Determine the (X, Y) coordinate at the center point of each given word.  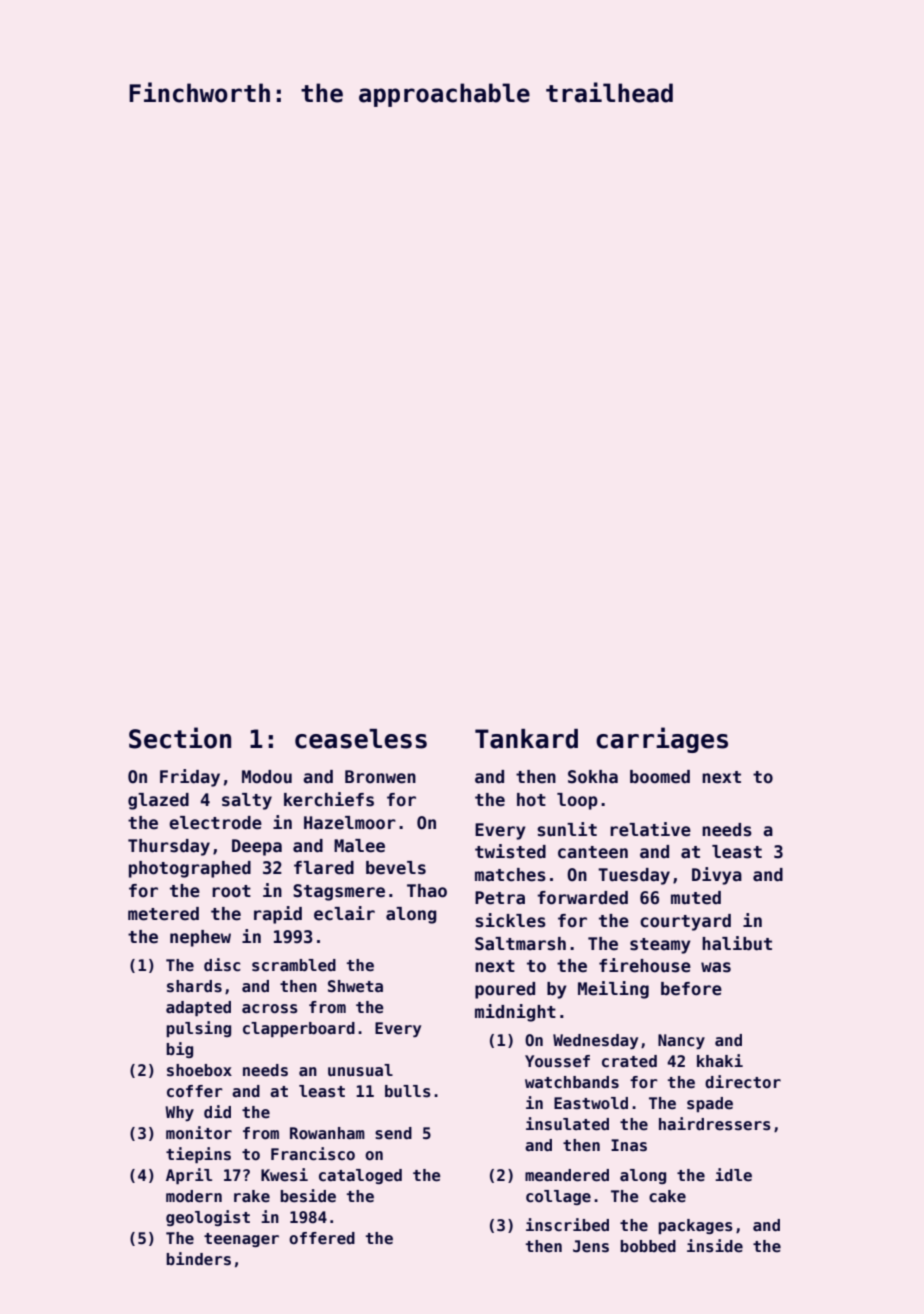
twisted (510, 851)
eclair (344, 913)
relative (650, 829)
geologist (208, 1218)
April (189, 1176)
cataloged (360, 1176)
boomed (660, 777)
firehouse (645, 965)
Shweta (355, 986)
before (691, 989)
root (231, 891)
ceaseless (361, 739)
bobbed (648, 1246)
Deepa (257, 847)
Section (180, 738)
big (179, 1050)
